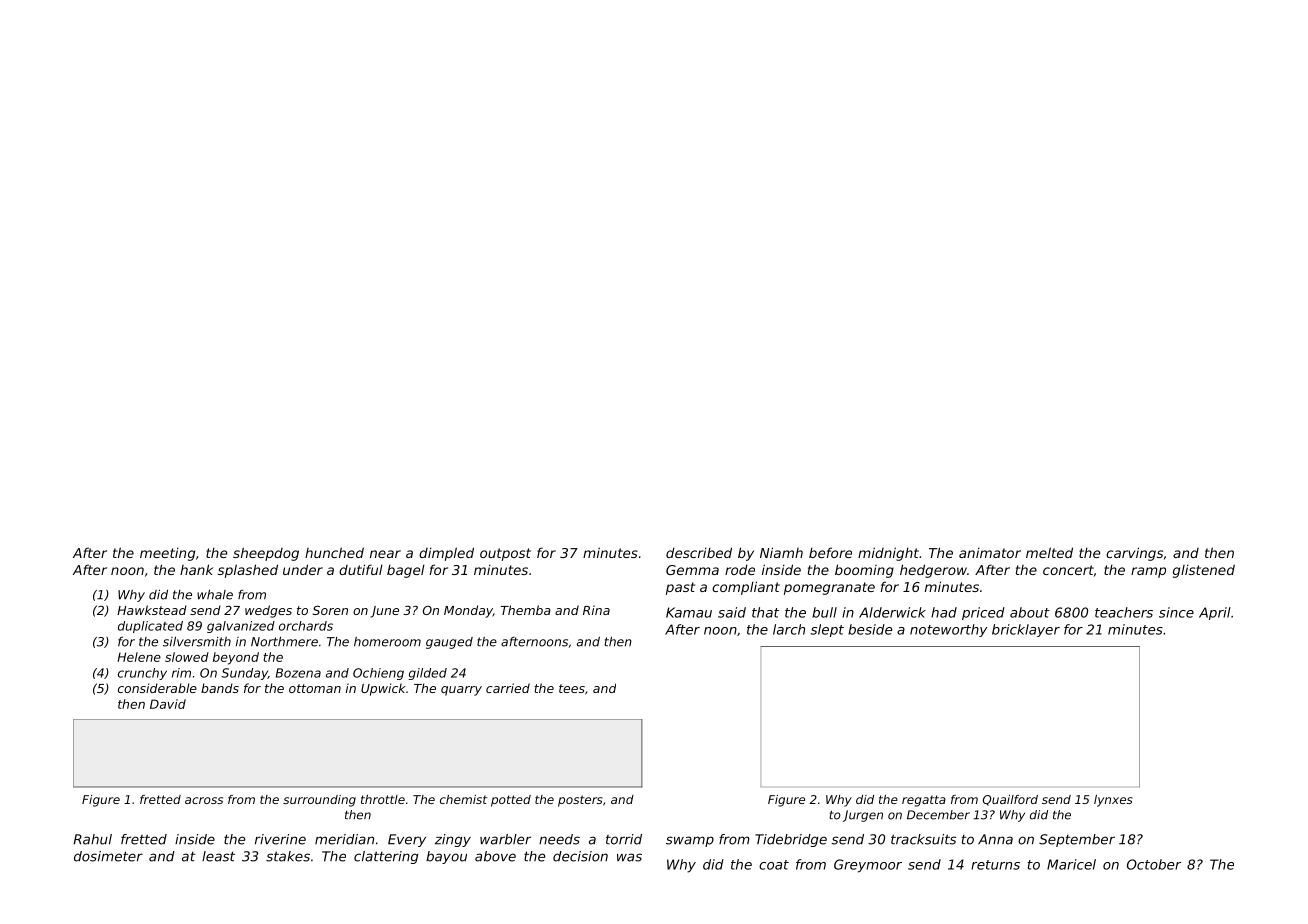  What do you see at coordinates (572, 688) in the screenshot?
I see `tees` at bounding box center [572, 688].
